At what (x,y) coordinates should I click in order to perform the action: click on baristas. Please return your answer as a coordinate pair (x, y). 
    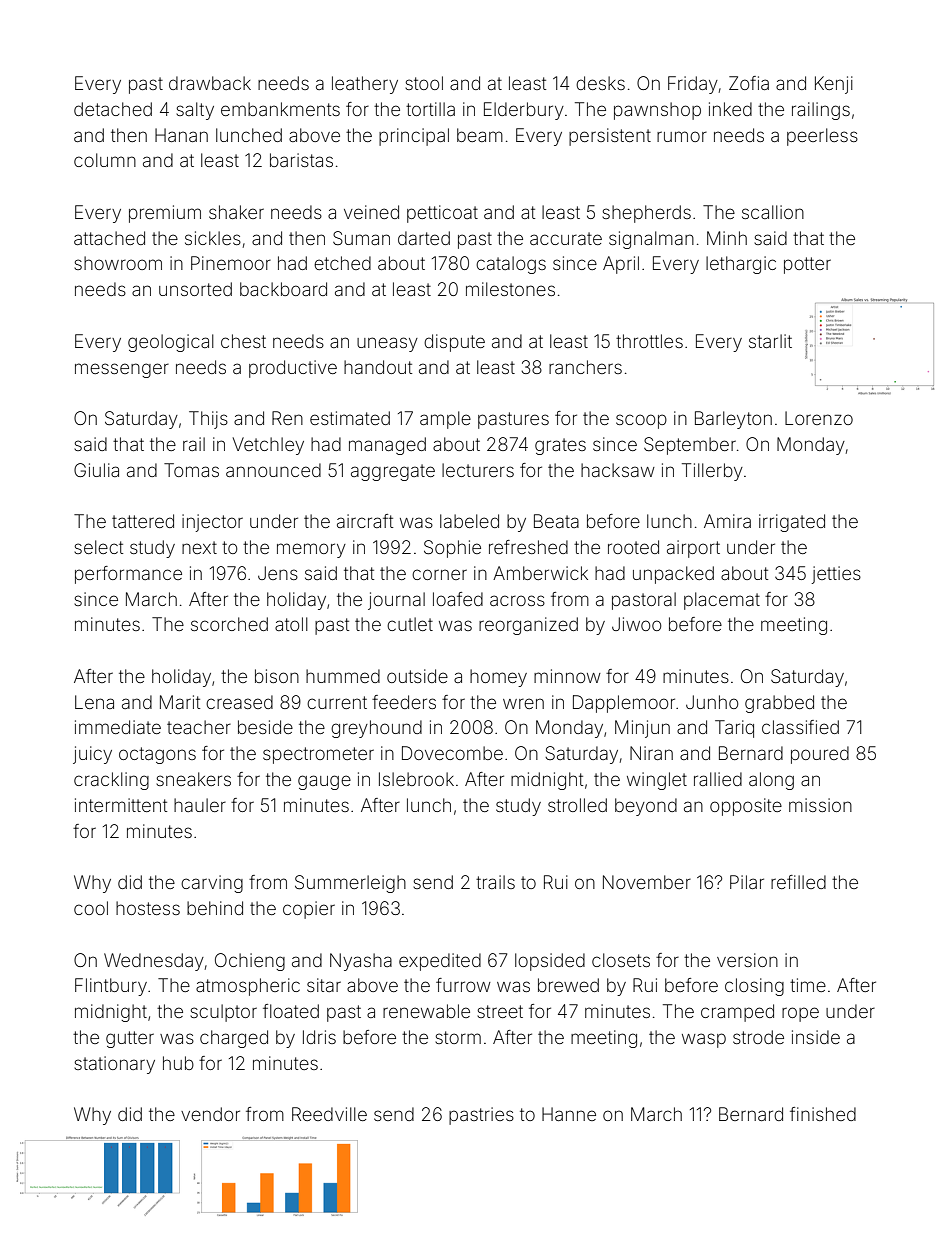
    Looking at the image, I should click on (301, 160).
